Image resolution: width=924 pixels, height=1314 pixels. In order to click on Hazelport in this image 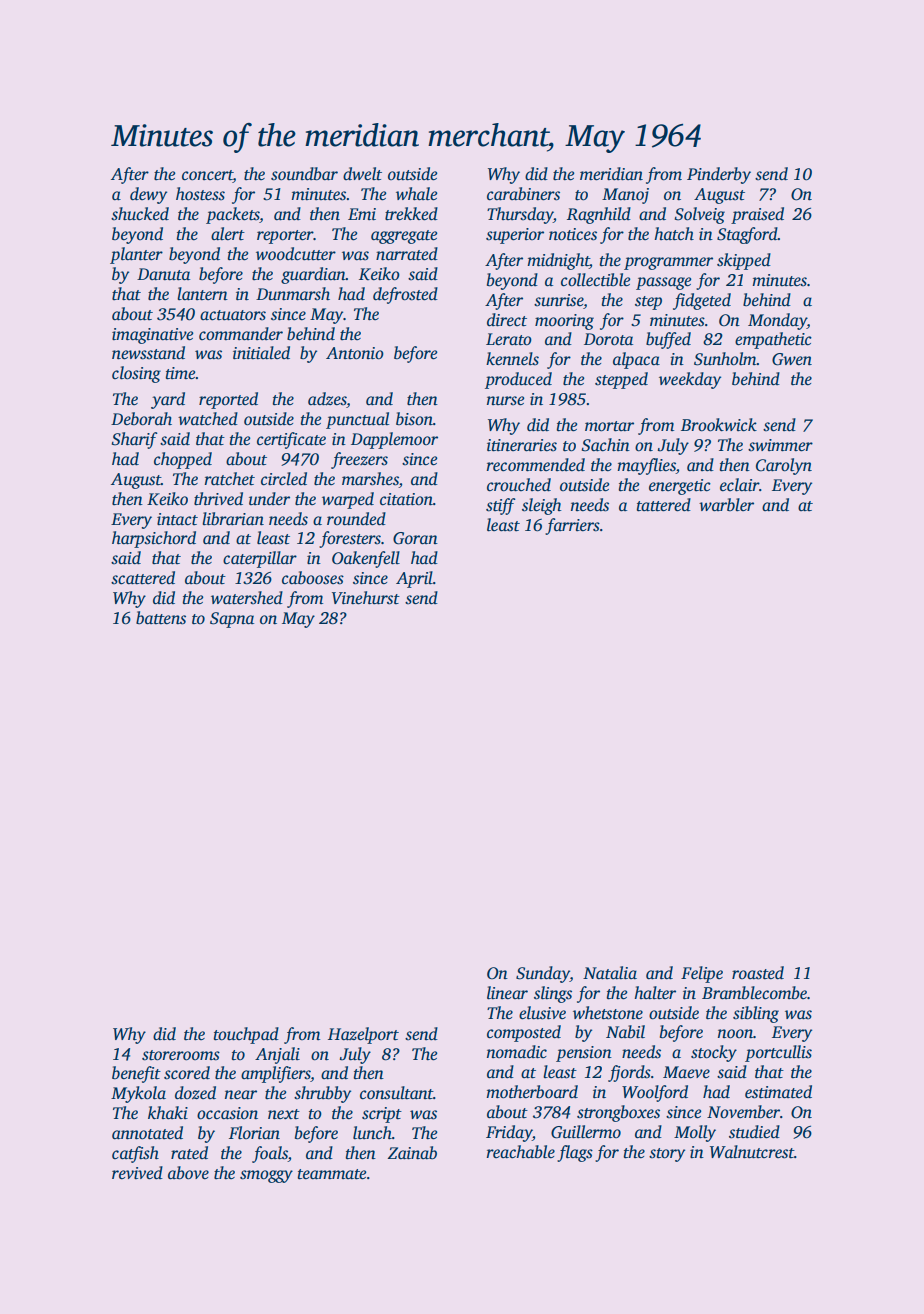, I will do `click(363, 1035)`.
